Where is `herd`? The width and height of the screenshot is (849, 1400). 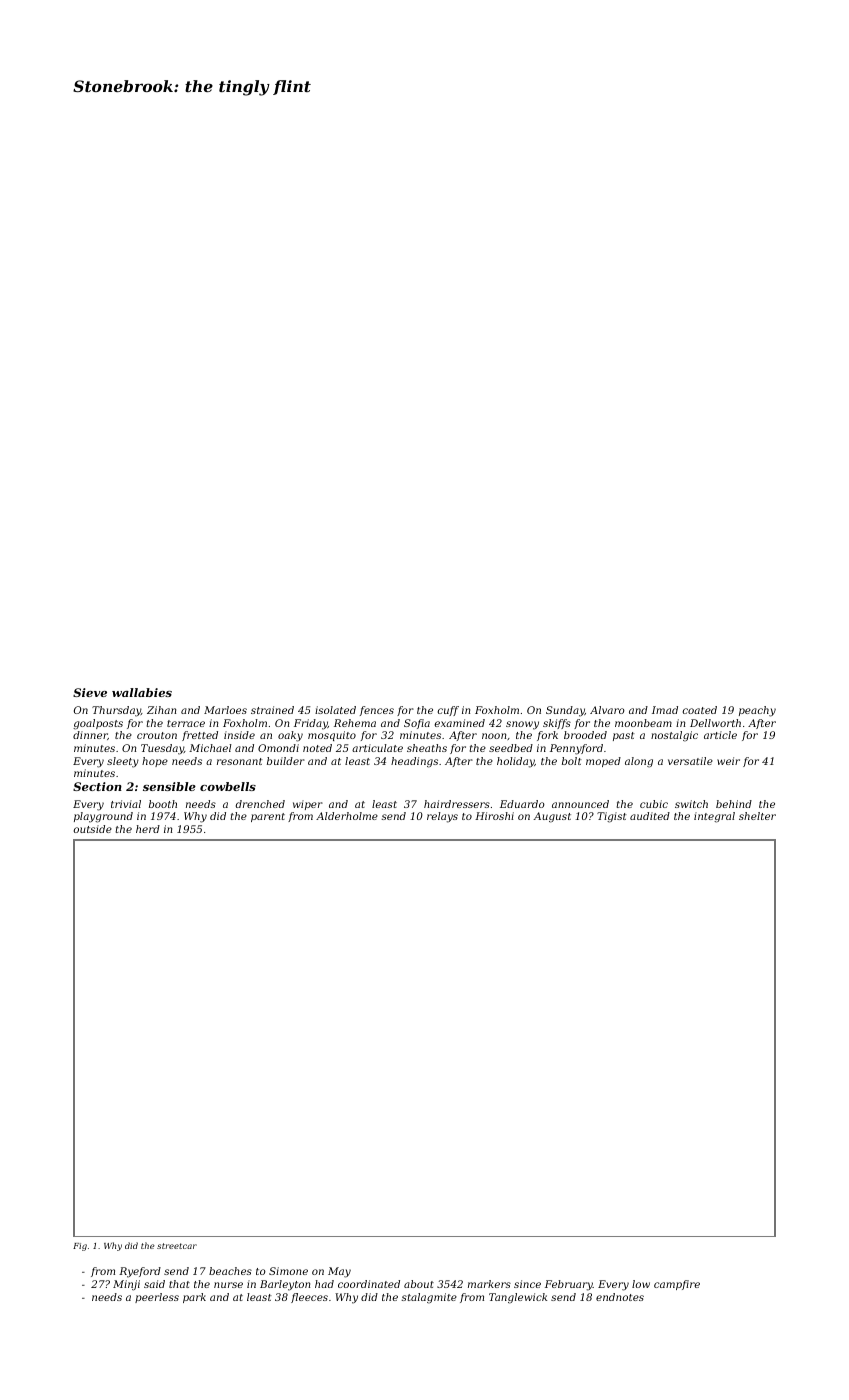
herd is located at coordinates (148, 829).
